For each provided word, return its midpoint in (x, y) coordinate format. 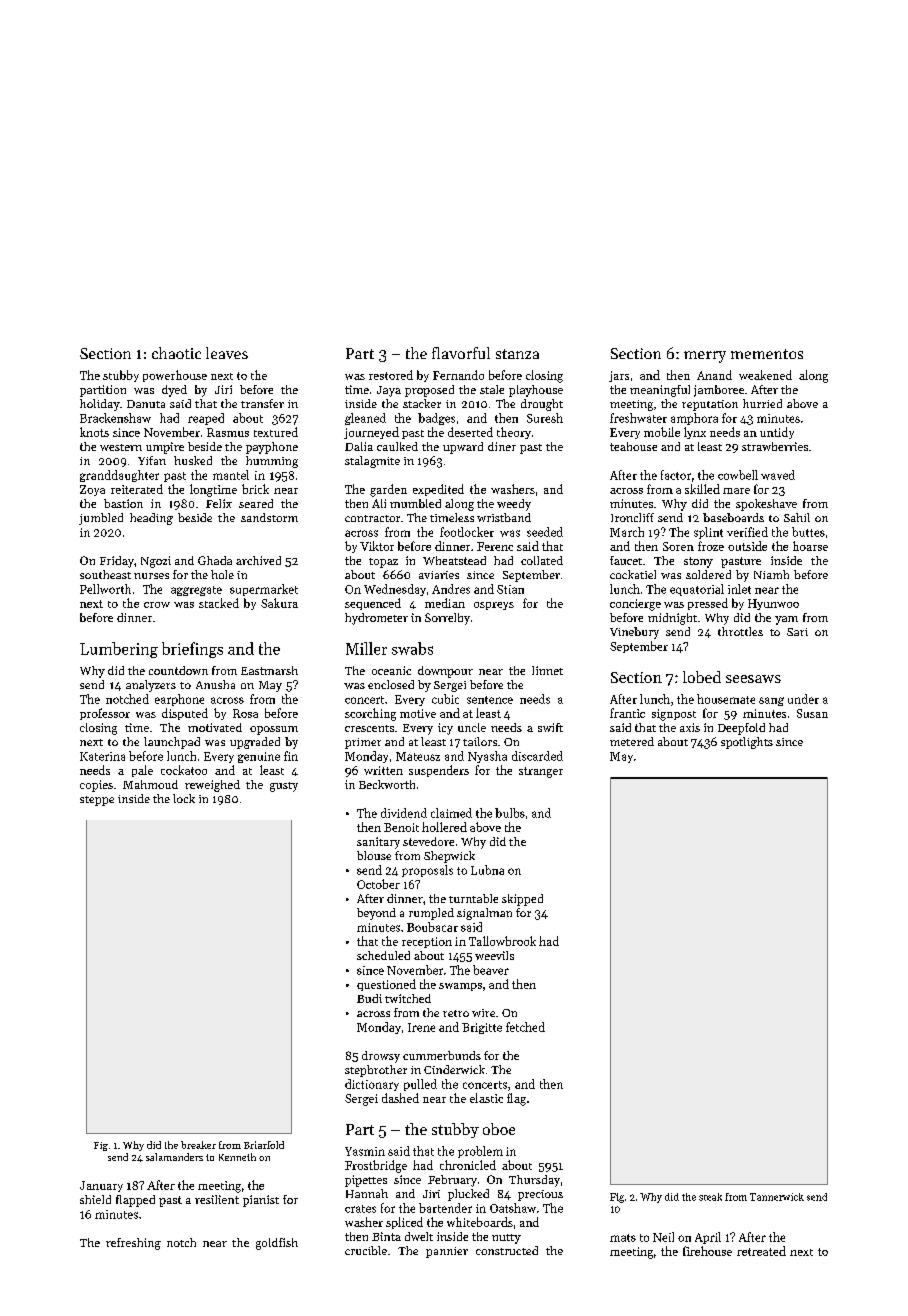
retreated (761, 1251)
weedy (514, 505)
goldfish (277, 1244)
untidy (777, 433)
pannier (447, 1252)
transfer (262, 403)
